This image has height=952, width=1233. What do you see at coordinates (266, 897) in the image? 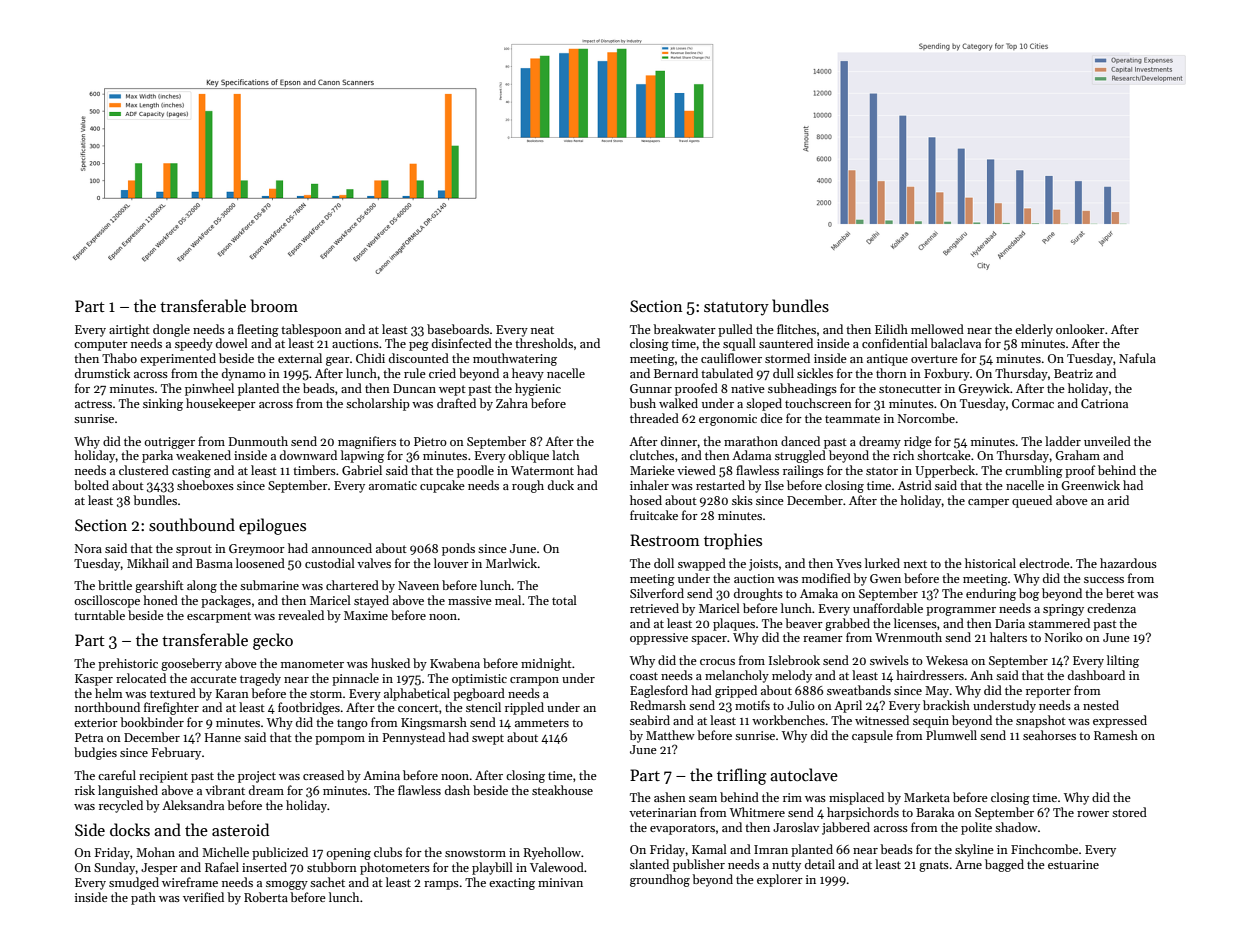
I see `Roberta` at bounding box center [266, 897].
